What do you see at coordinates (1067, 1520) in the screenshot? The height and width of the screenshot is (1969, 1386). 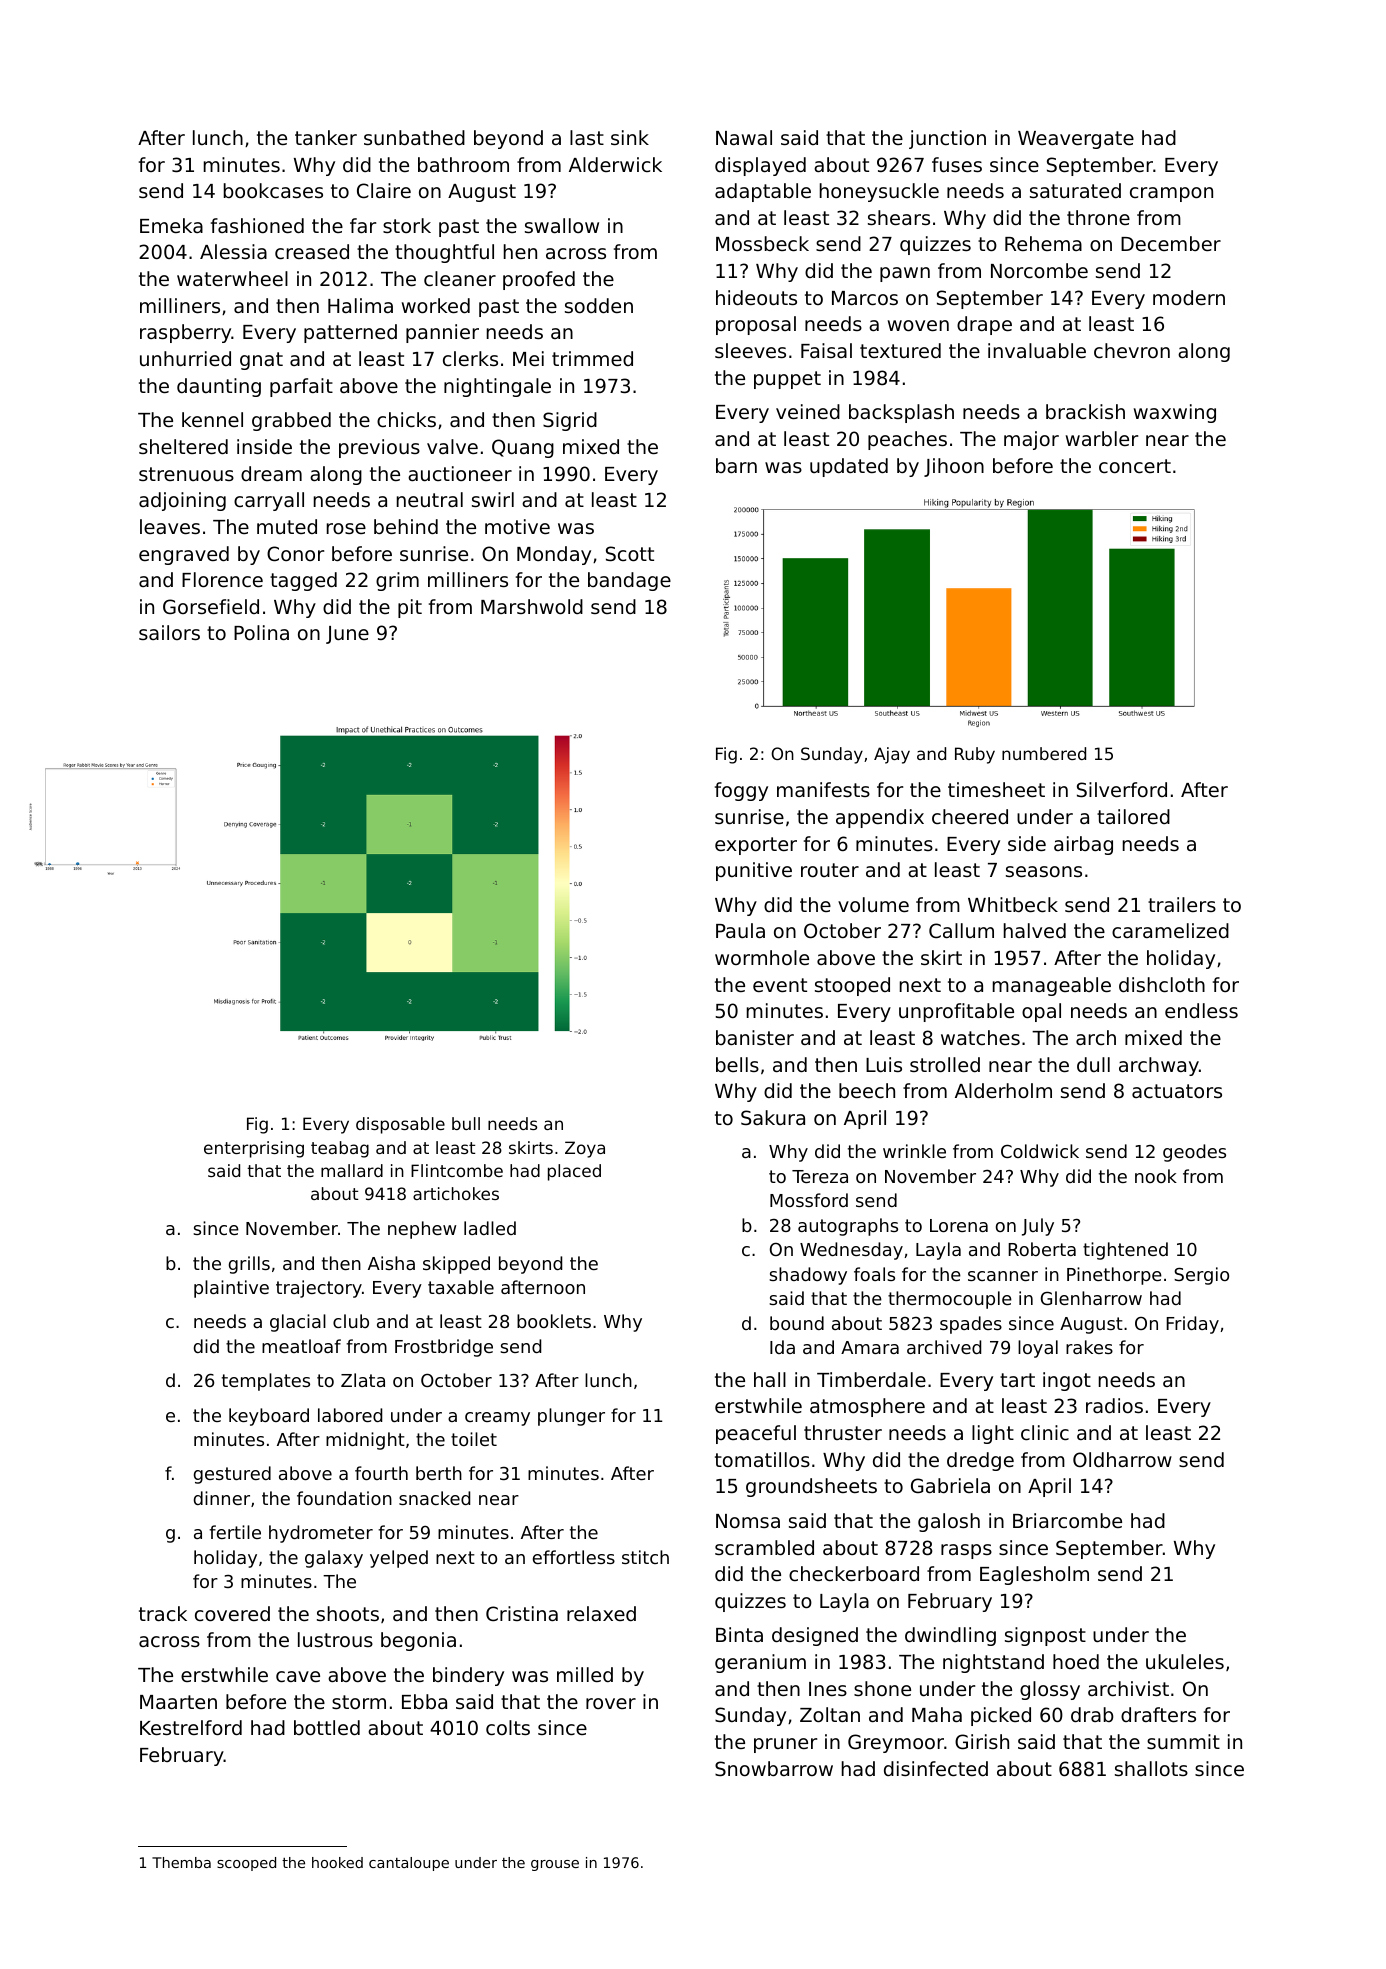 I see `Briarcombe` at bounding box center [1067, 1520].
